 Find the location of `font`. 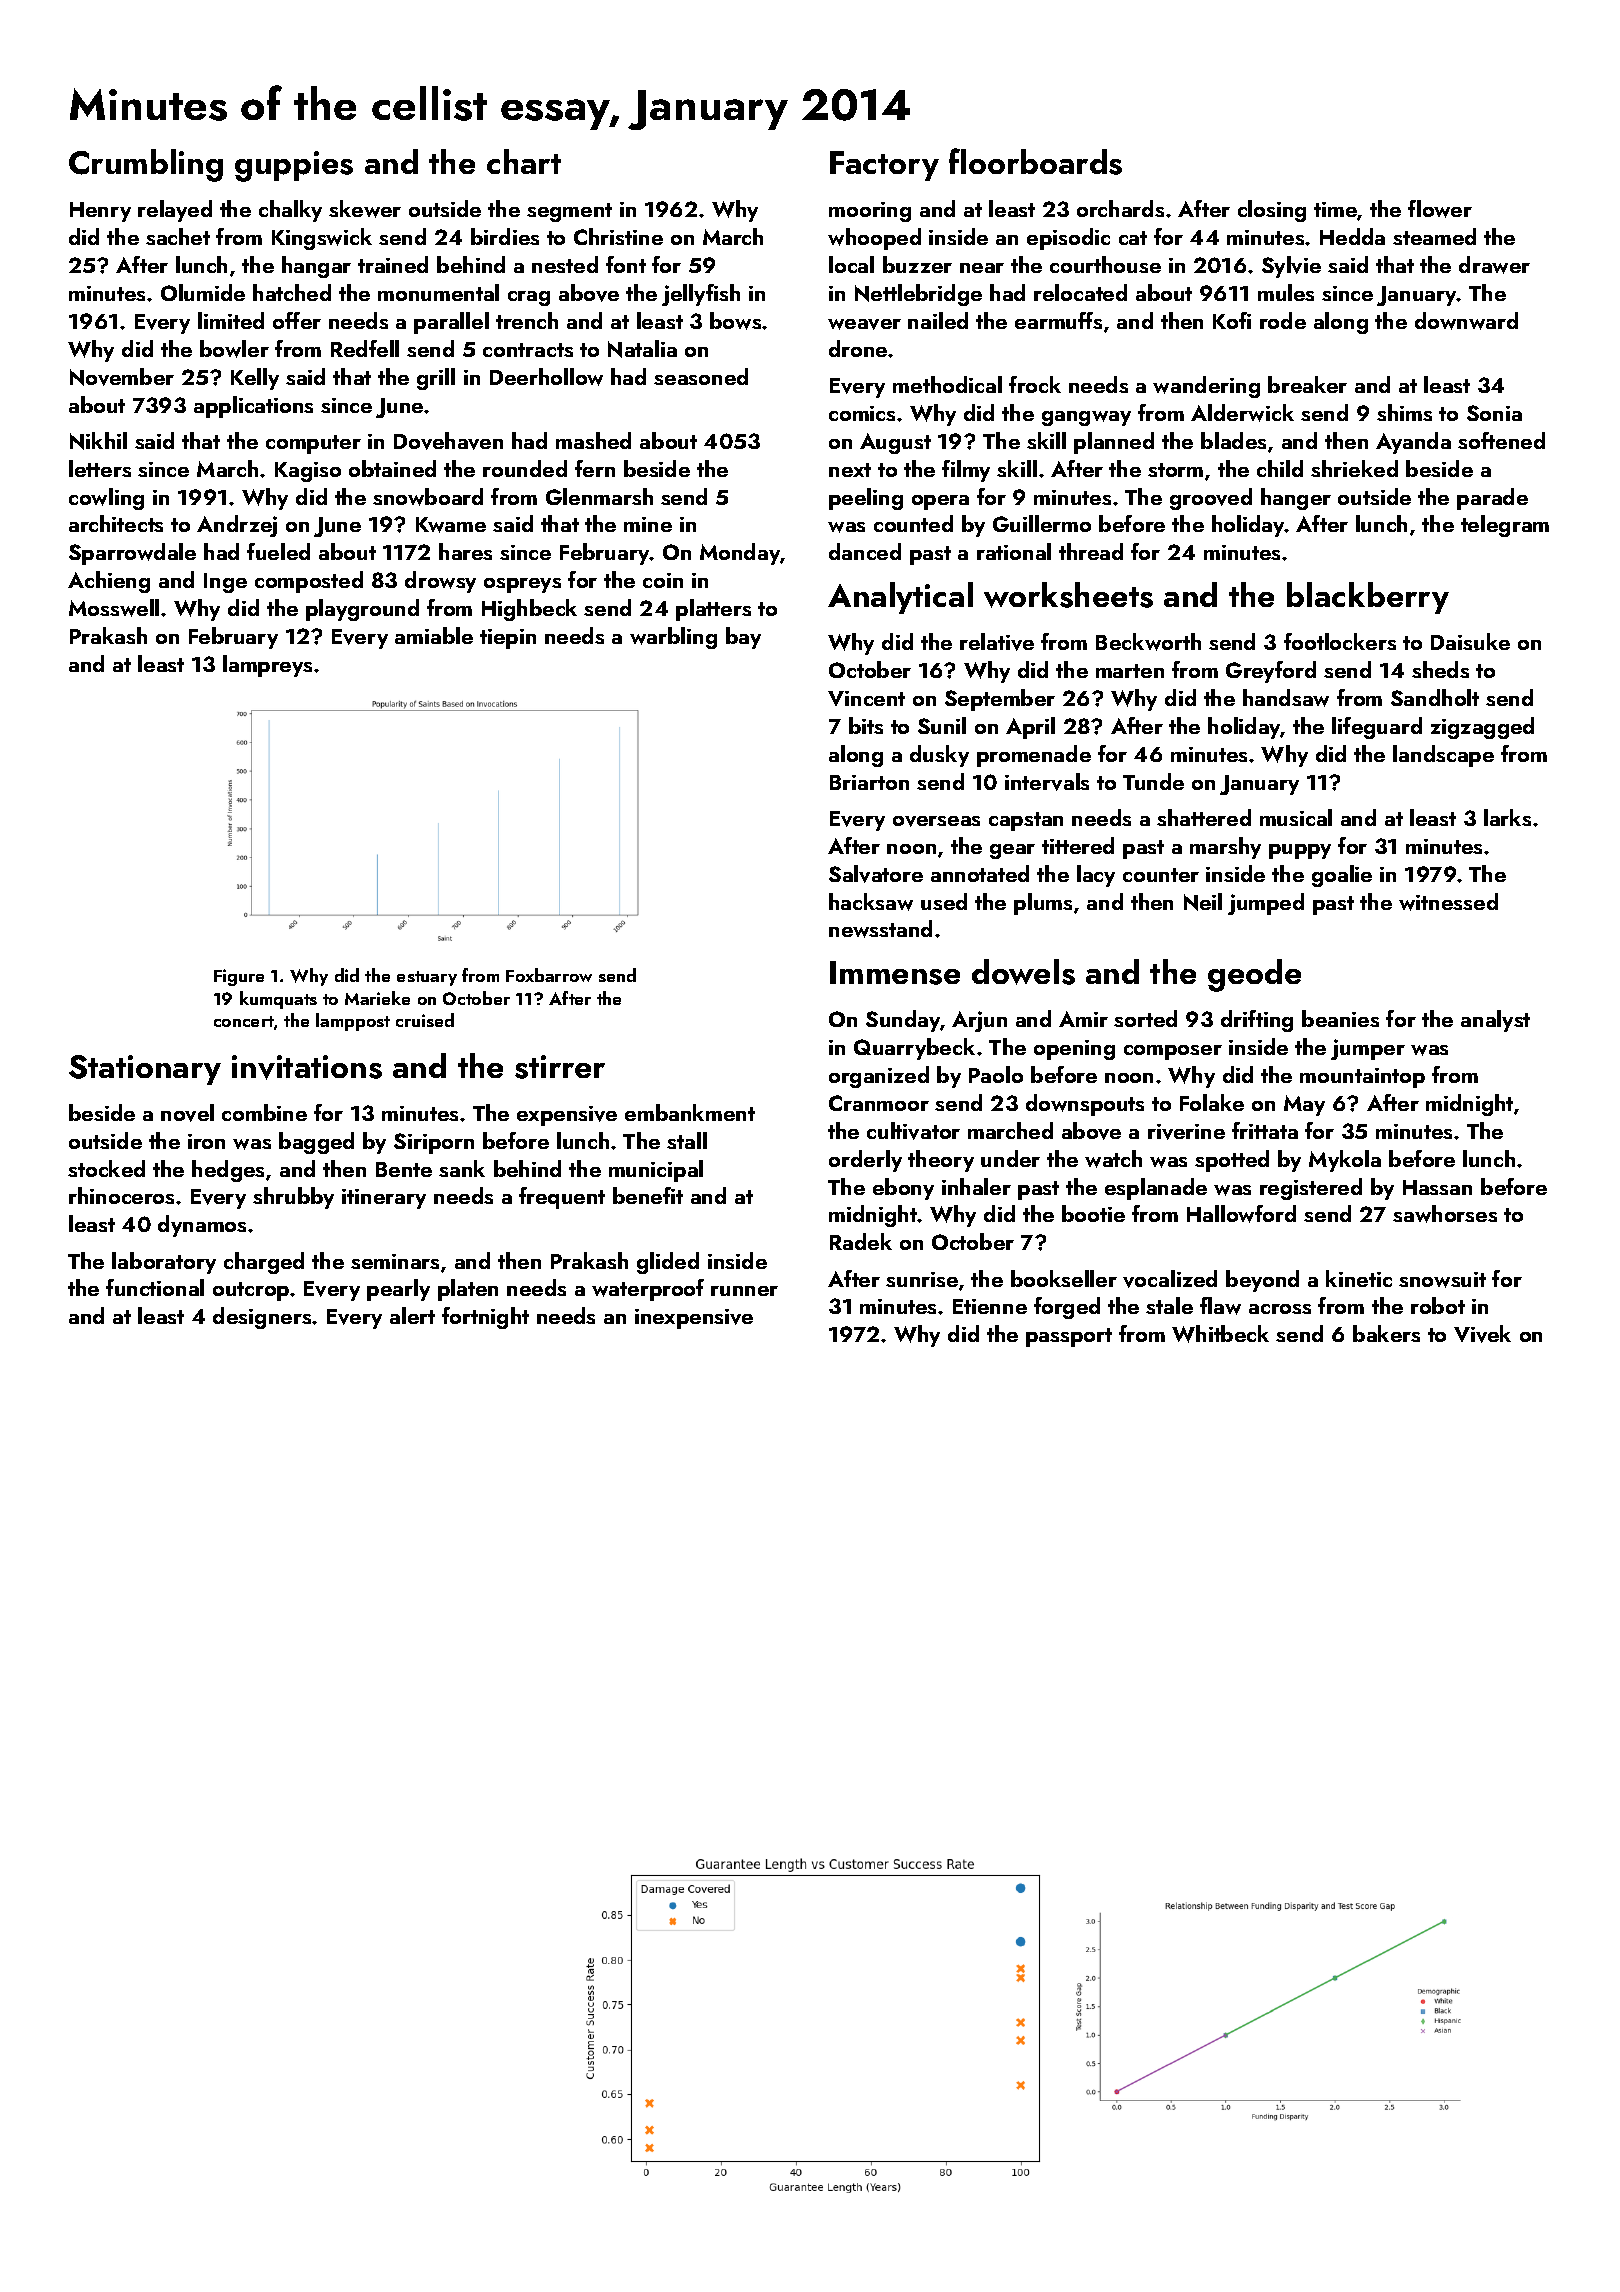

font is located at coordinates (626, 264).
